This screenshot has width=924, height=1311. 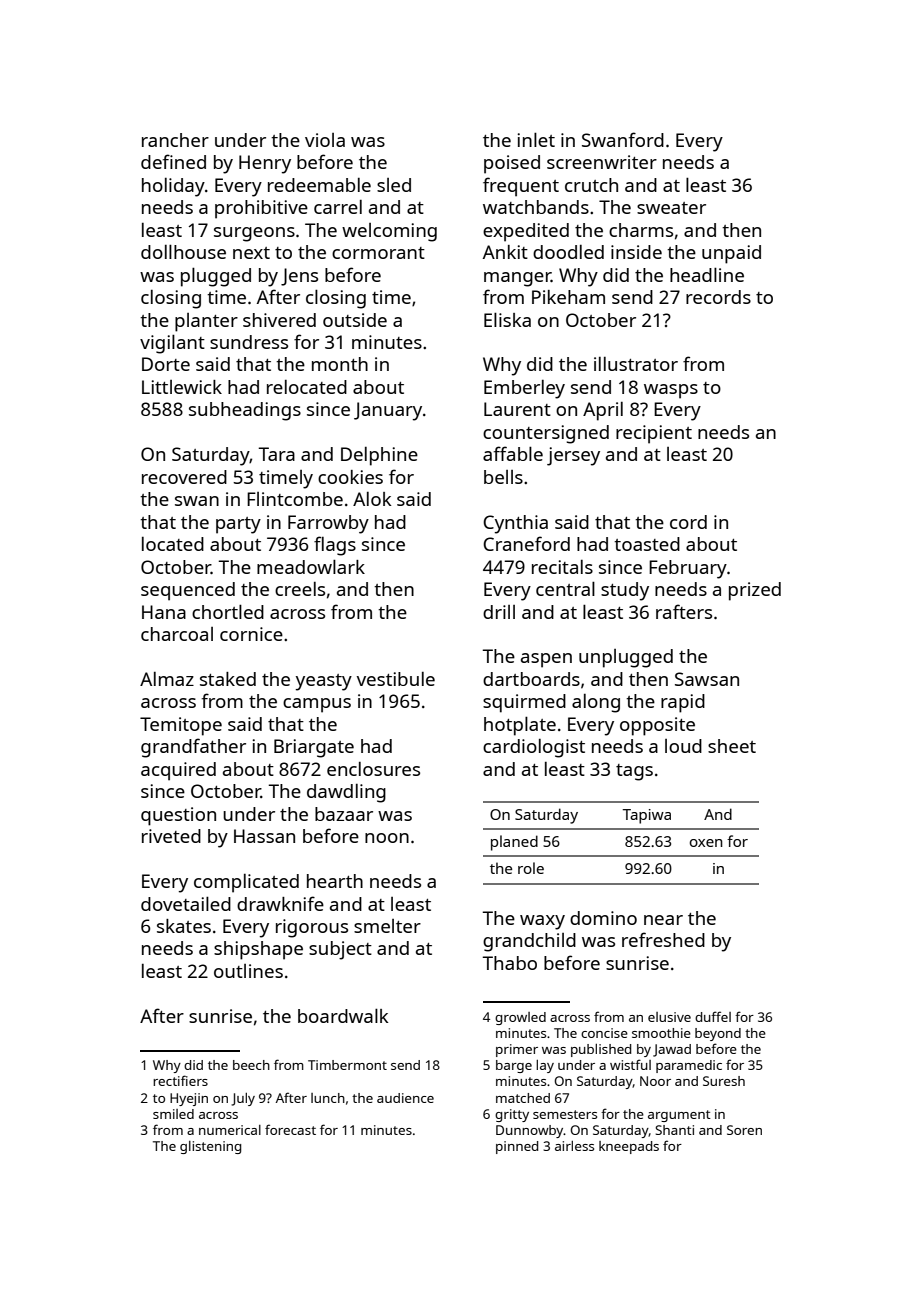 I want to click on dollhouse, so click(x=183, y=251).
